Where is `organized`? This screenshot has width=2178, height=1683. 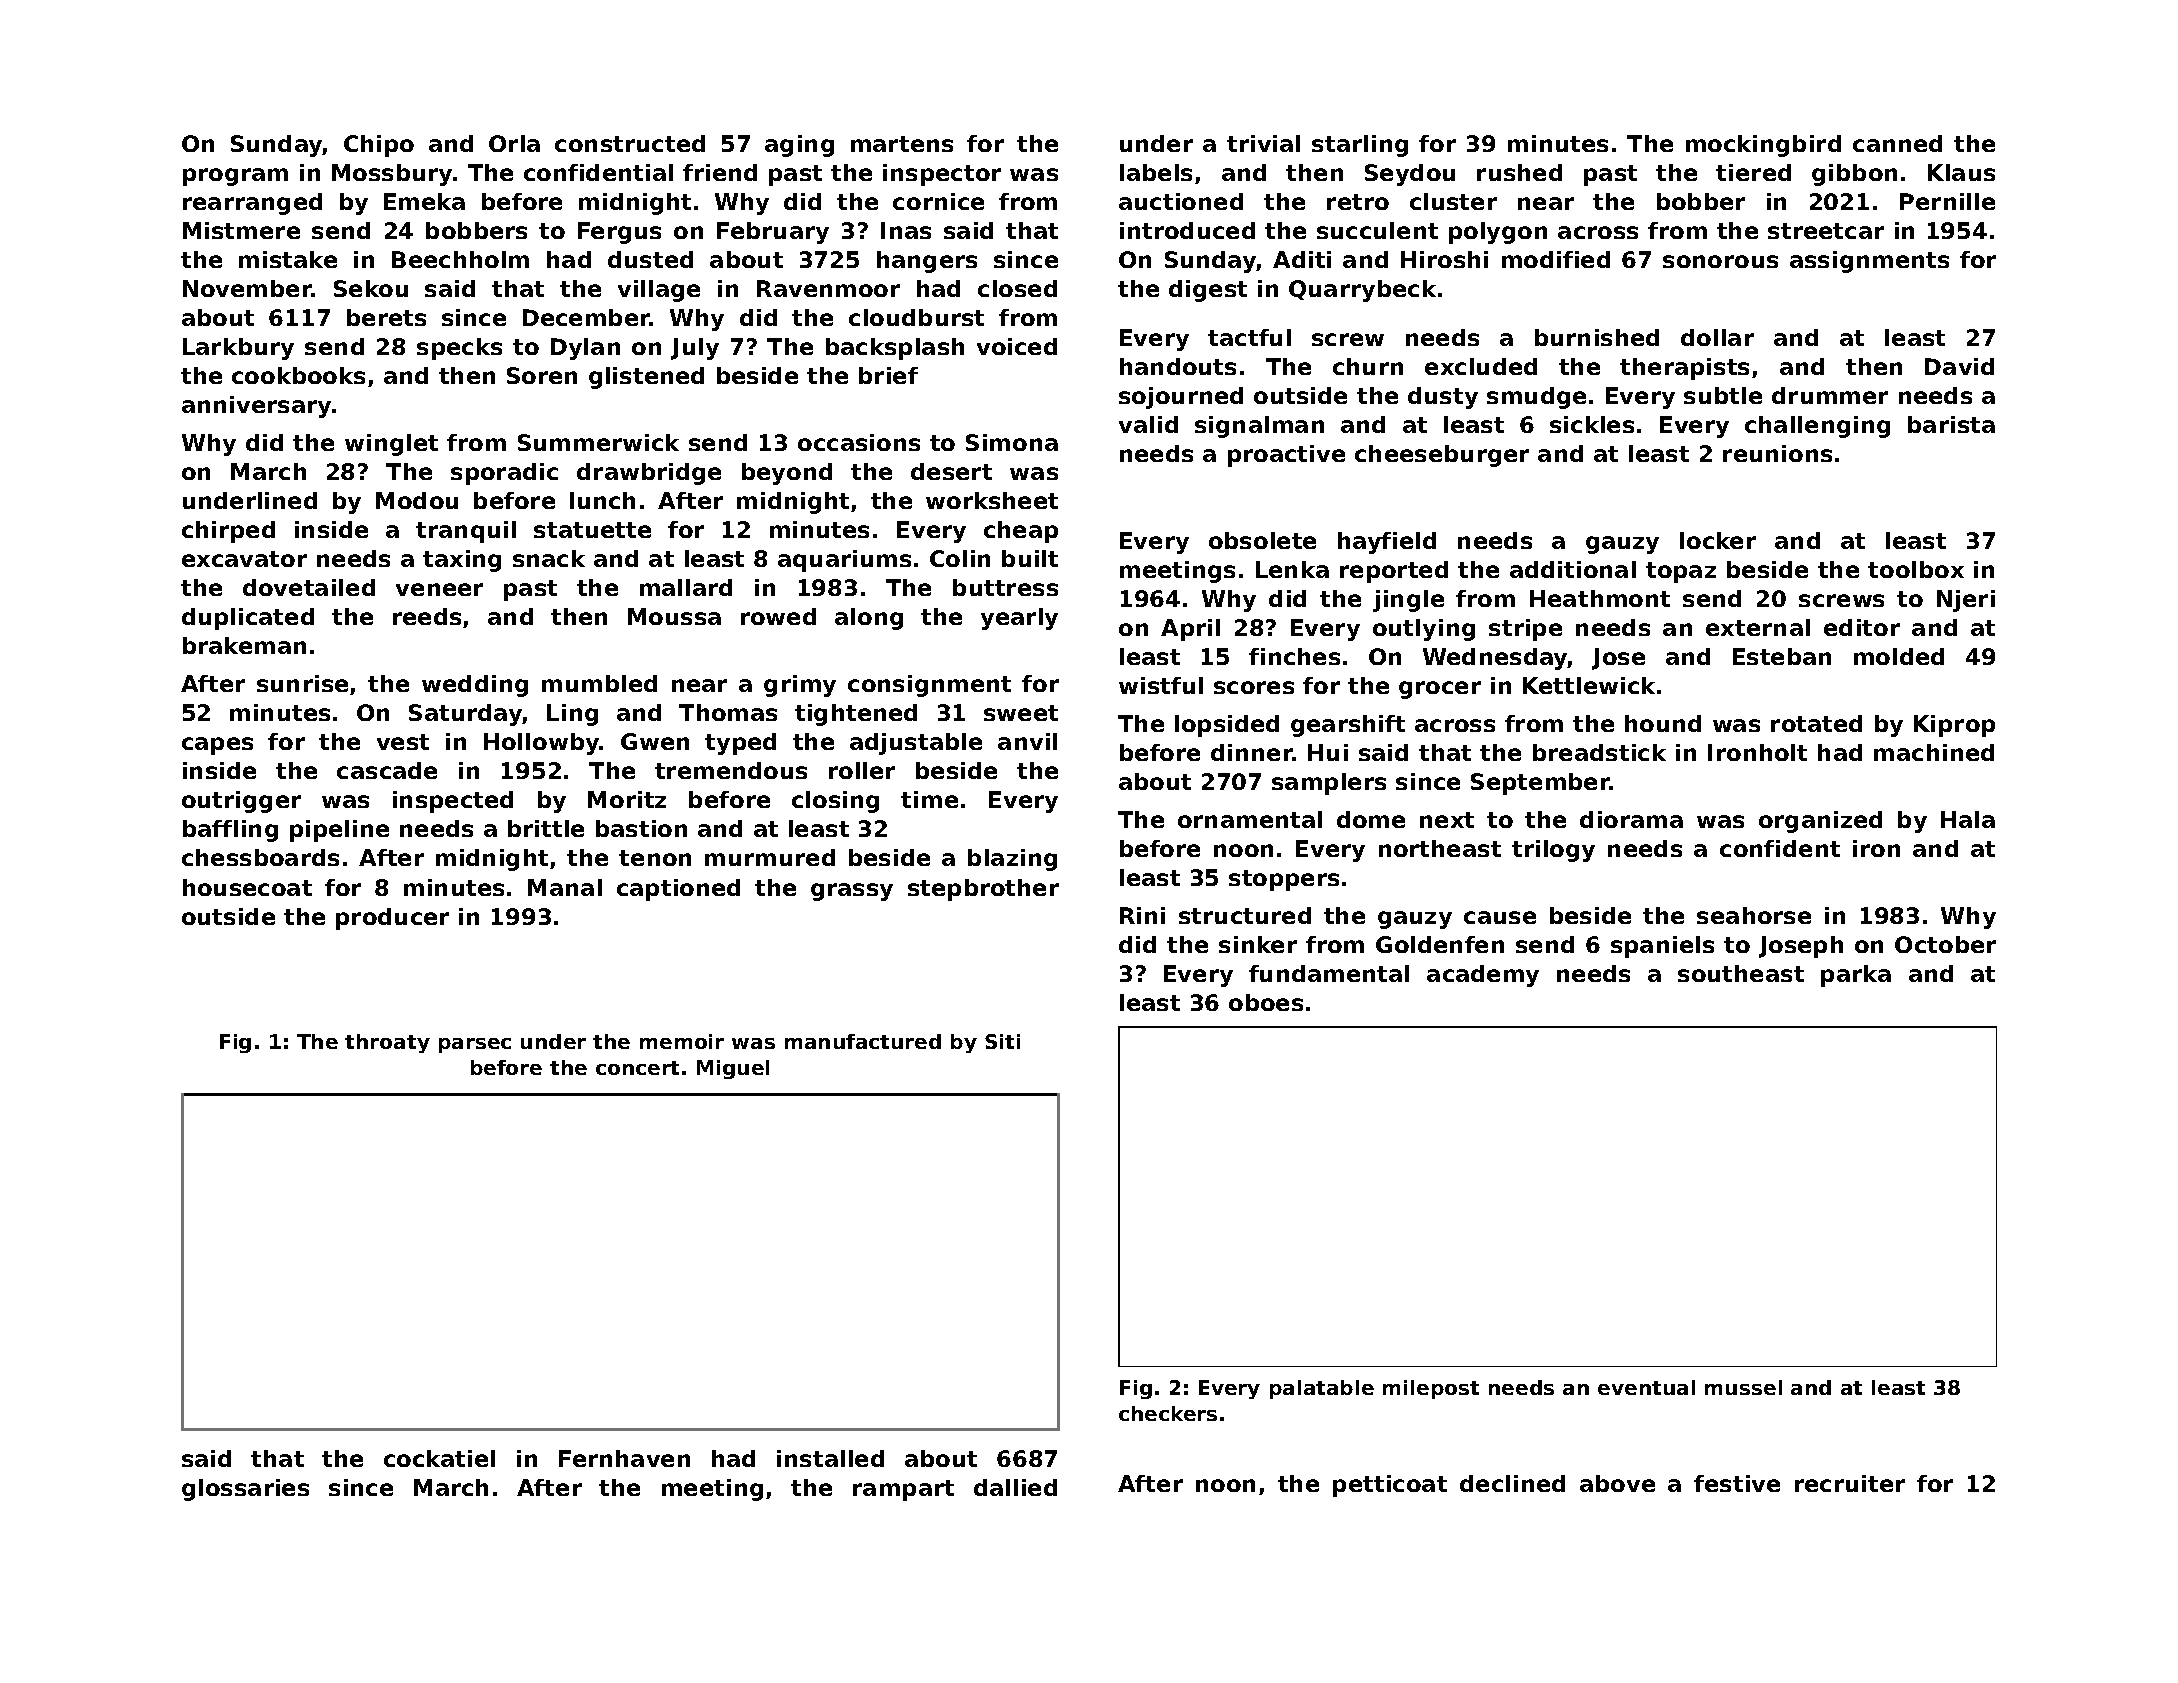 organized is located at coordinates (1820, 822).
